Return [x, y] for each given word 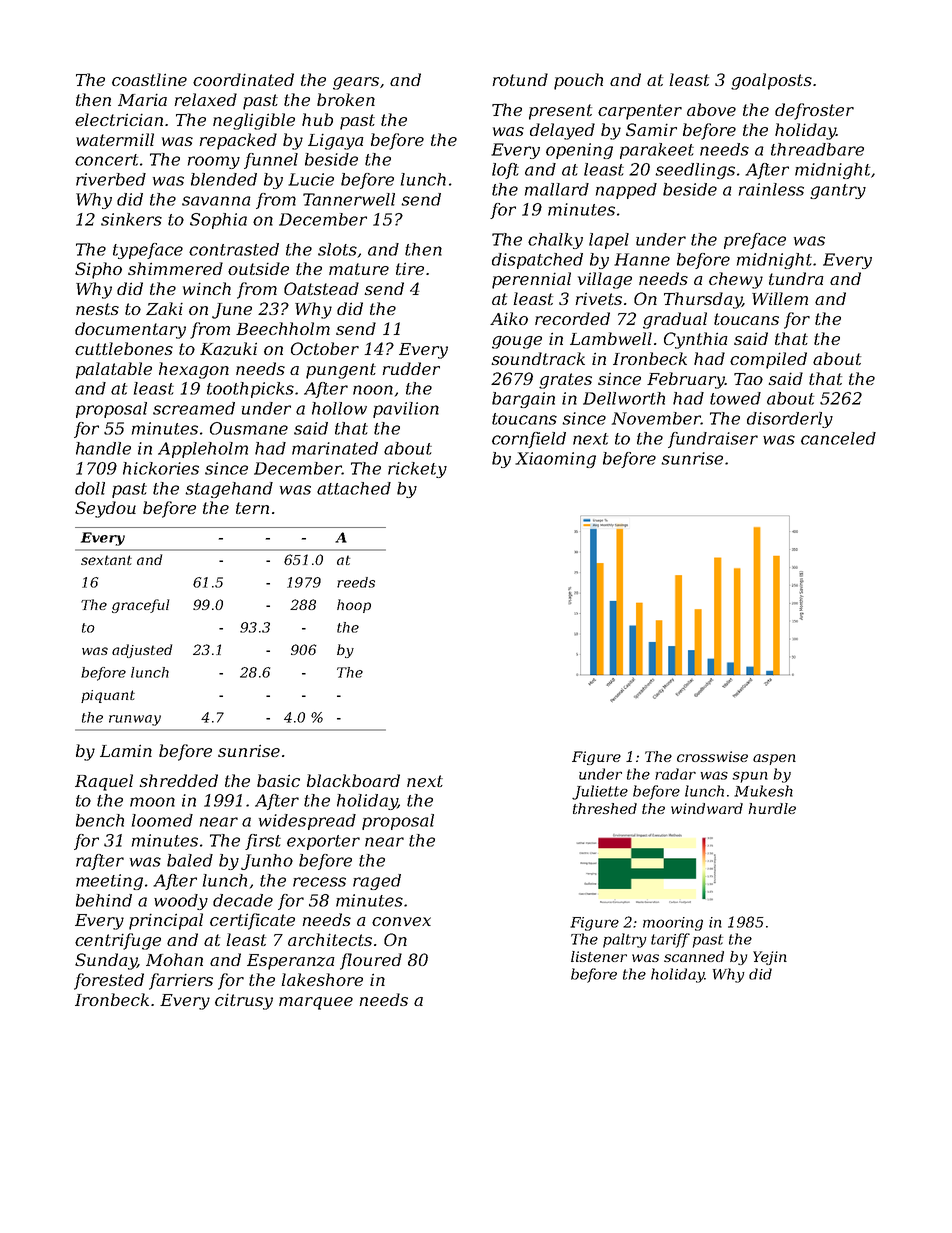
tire [410, 268]
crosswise [712, 756]
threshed [605, 808]
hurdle [772, 808]
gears [356, 83]
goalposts [771, 81]
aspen [774, 759]
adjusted [142, 651]
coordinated [243, 79]
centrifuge [118, 941]
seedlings [695, 171]
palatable [114, 370]
